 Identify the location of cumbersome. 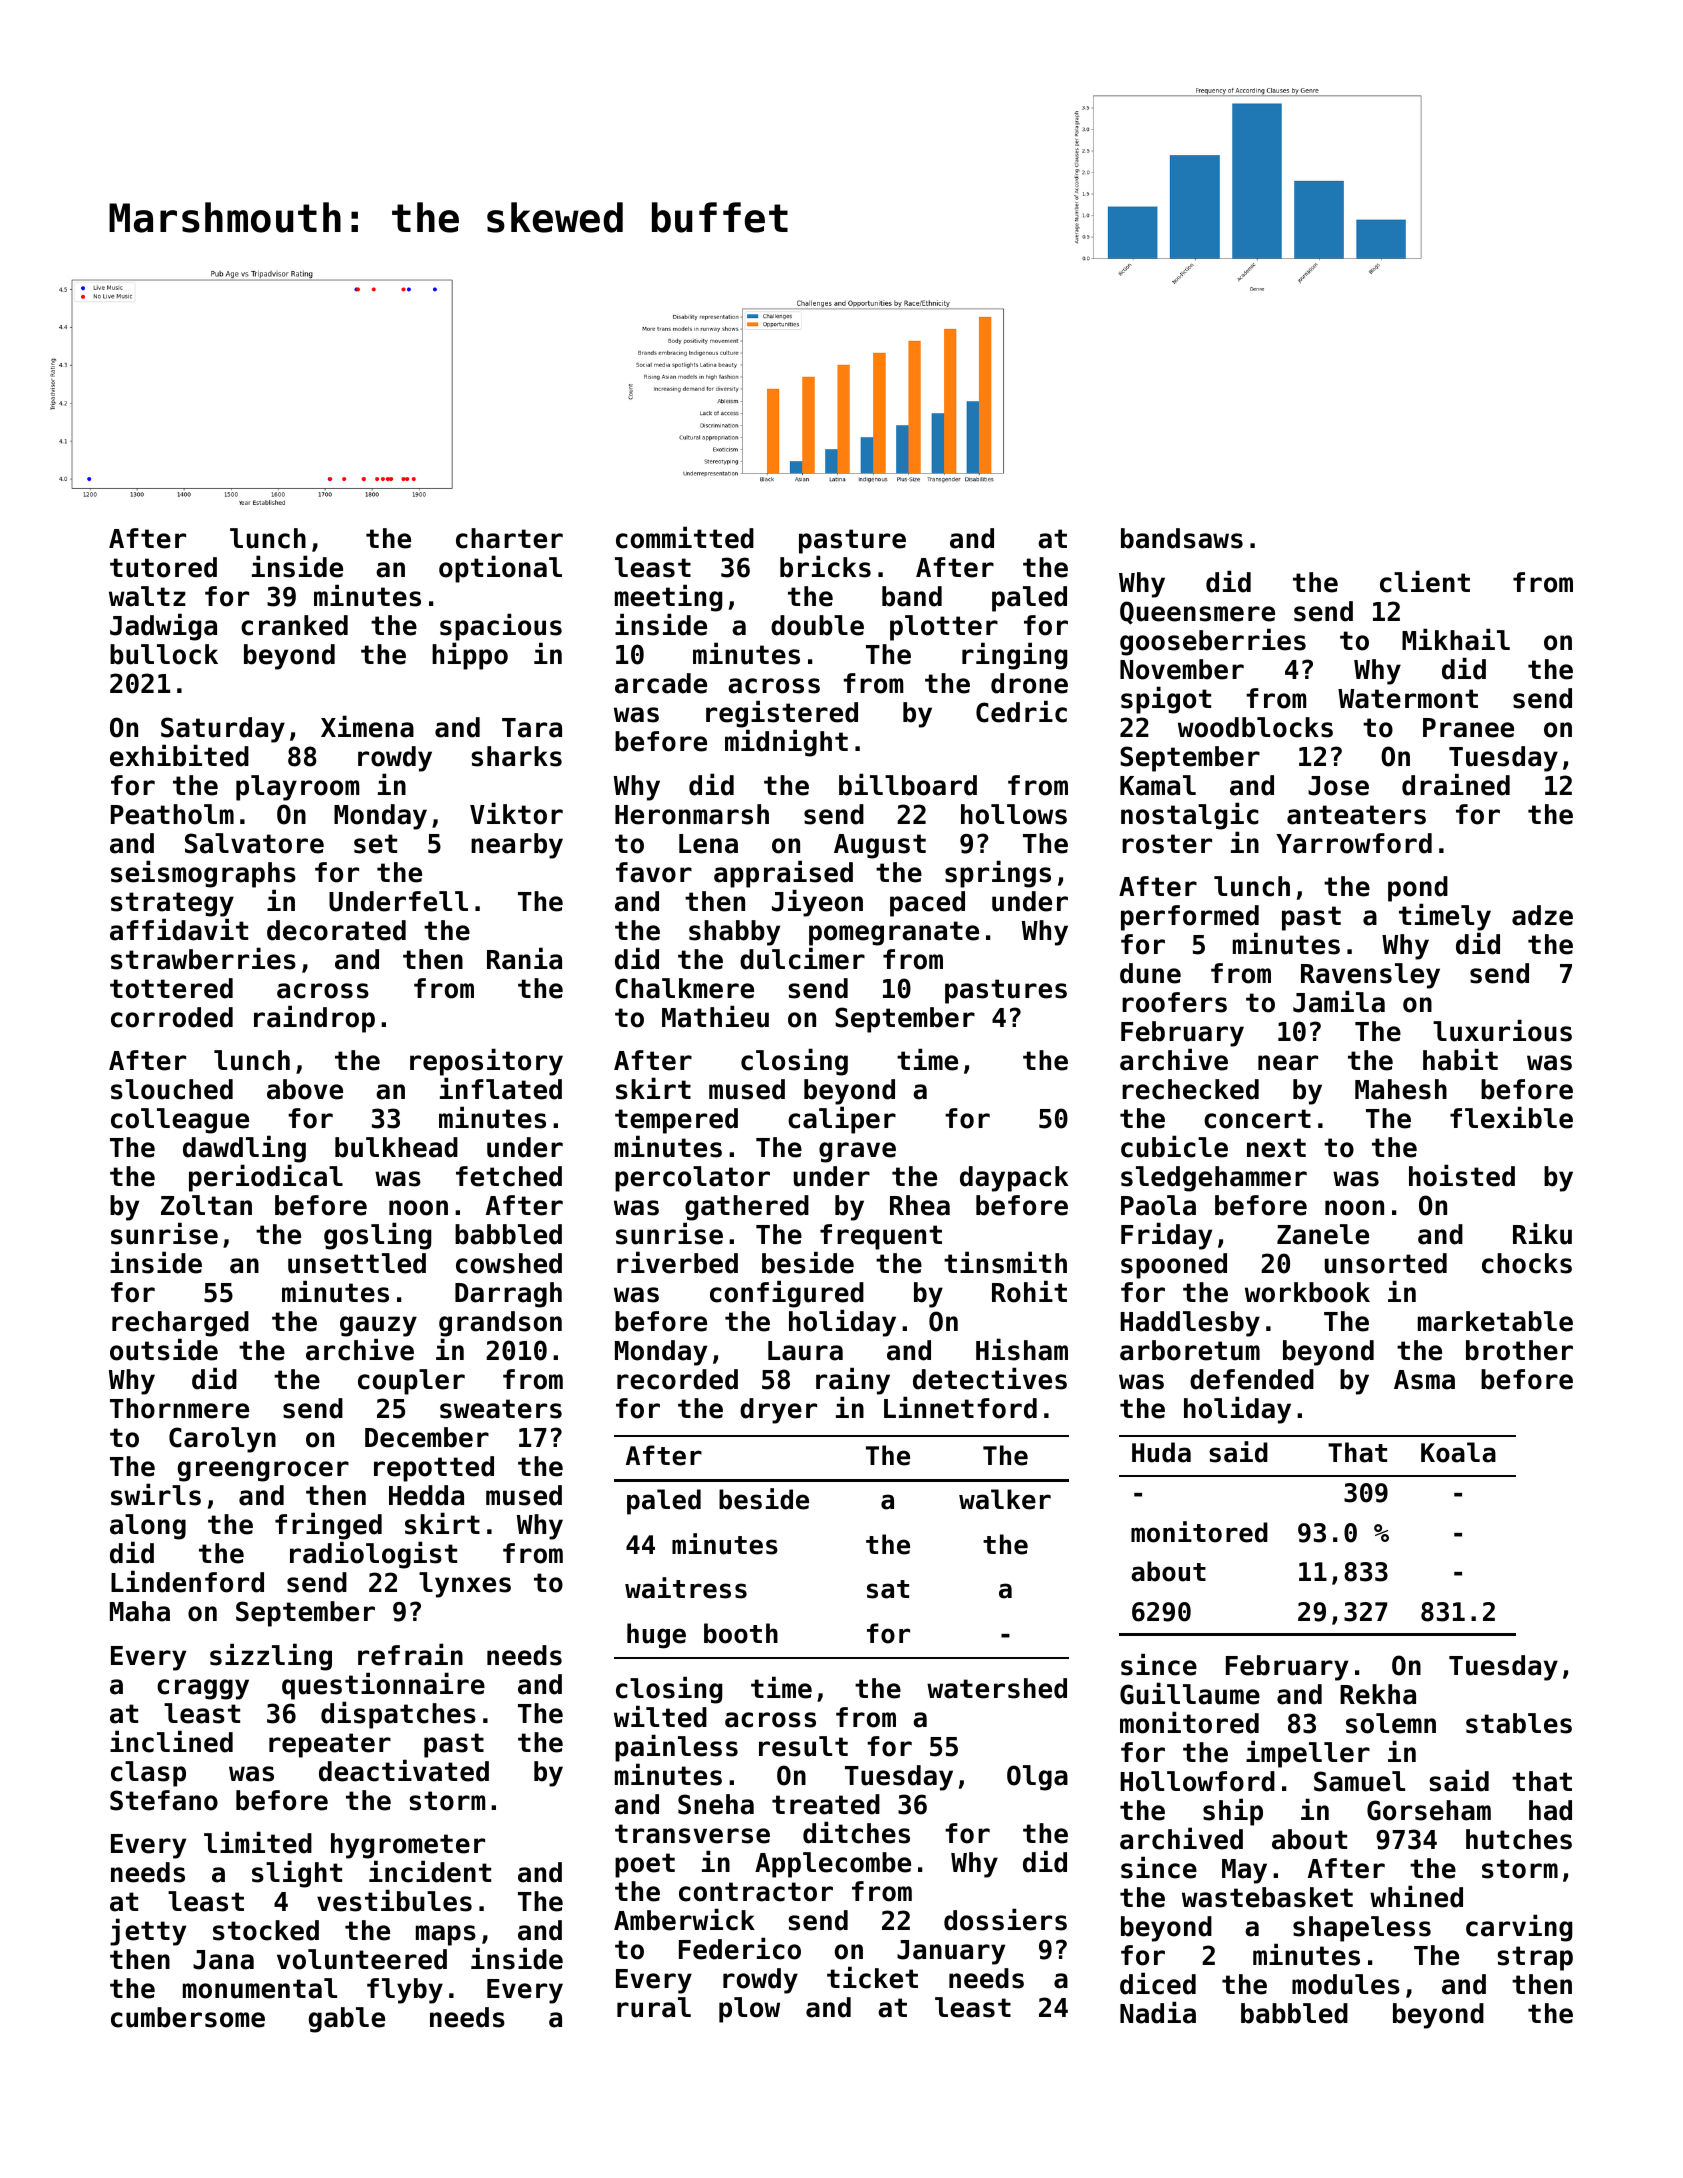
(188, 2017).
